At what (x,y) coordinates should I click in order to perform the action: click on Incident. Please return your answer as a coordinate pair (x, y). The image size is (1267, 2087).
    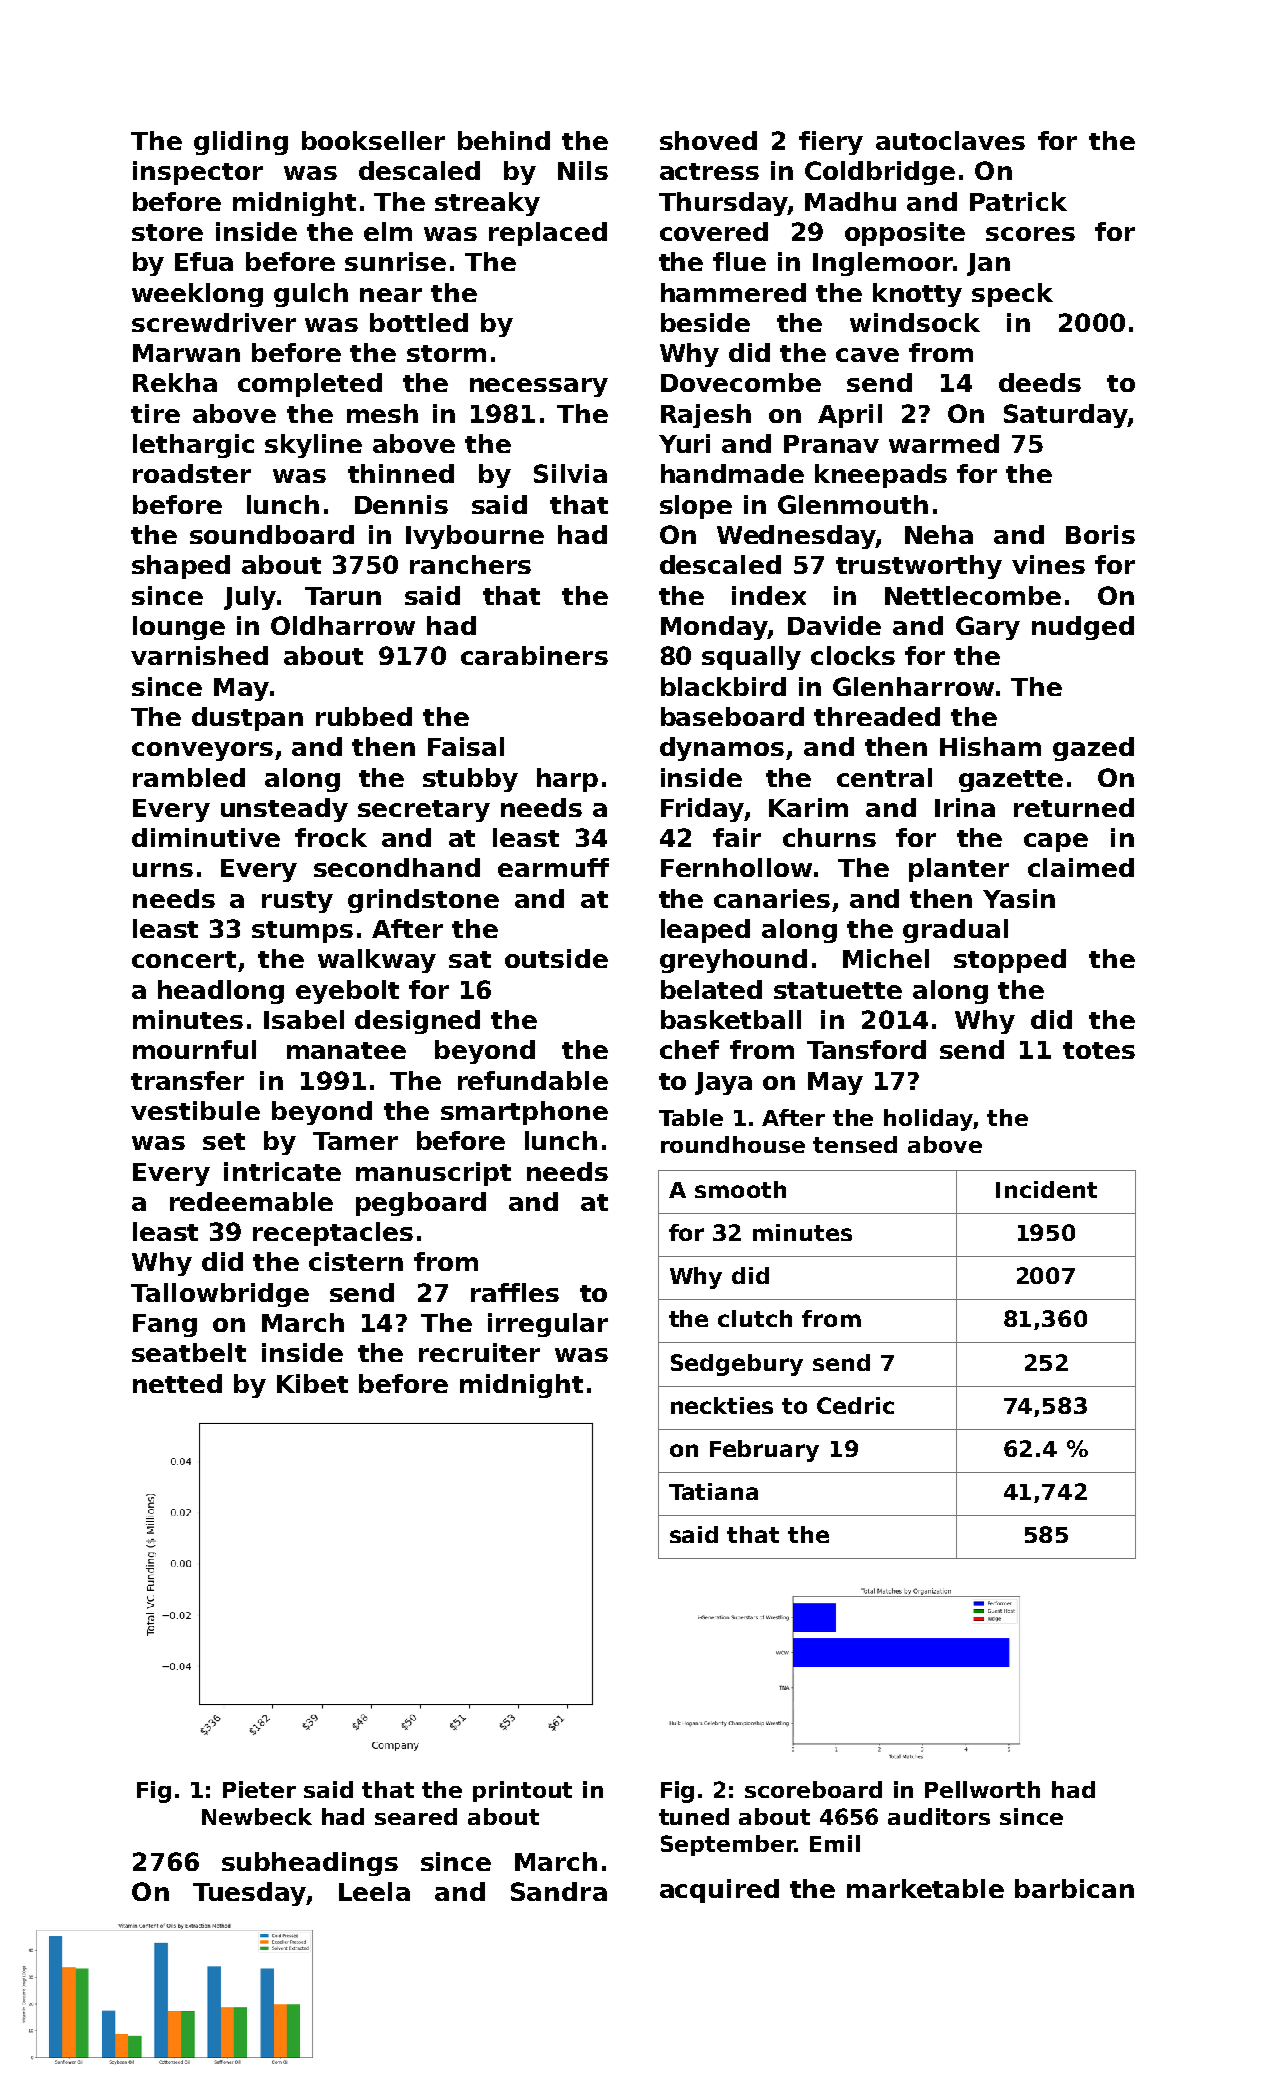
    Looking at the image, I should click on (1046, 1189).
